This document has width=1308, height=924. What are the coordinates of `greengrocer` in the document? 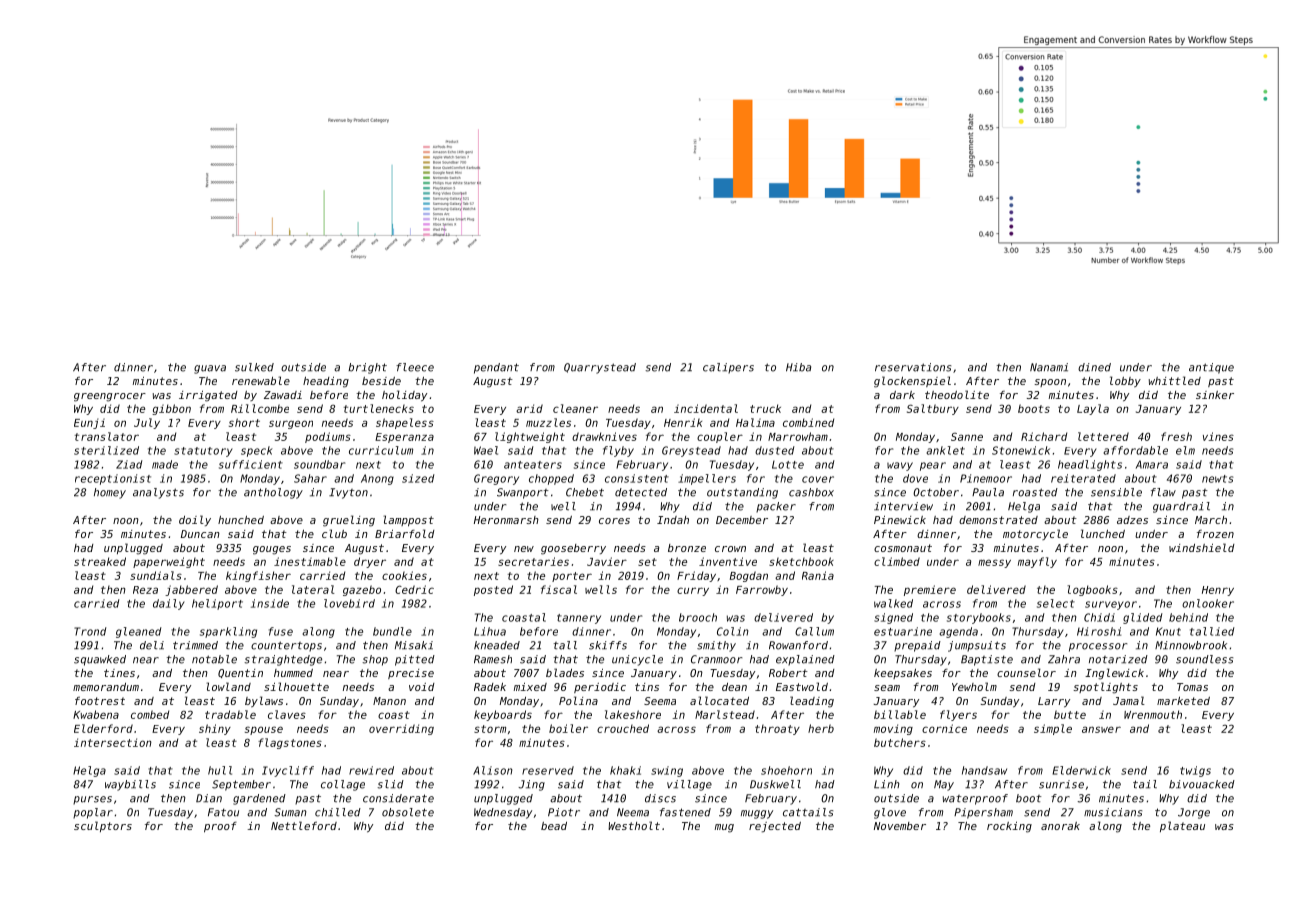 It's located at (110, 397).
